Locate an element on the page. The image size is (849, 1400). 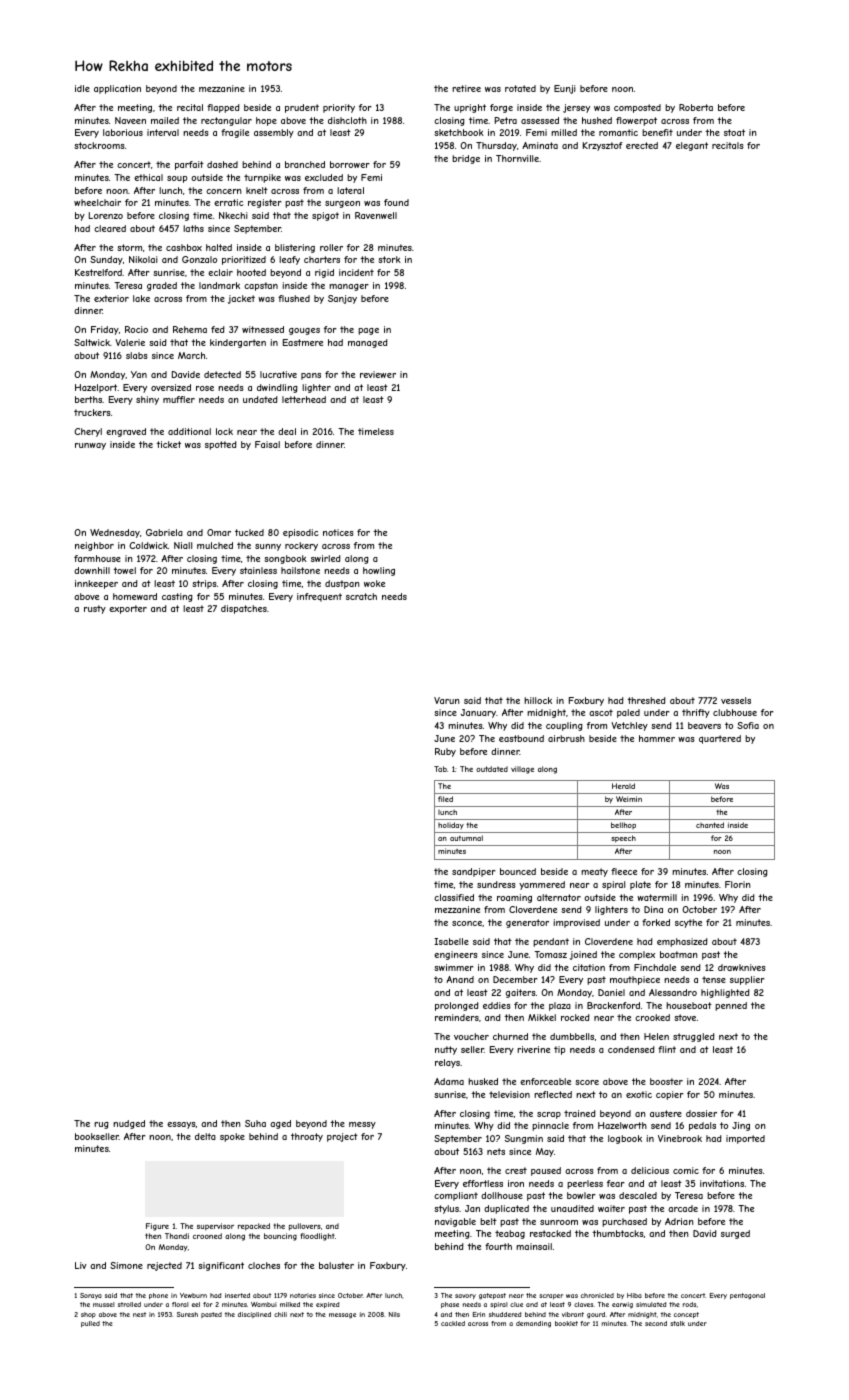
pulled is located at coordinates (90, 1324).
